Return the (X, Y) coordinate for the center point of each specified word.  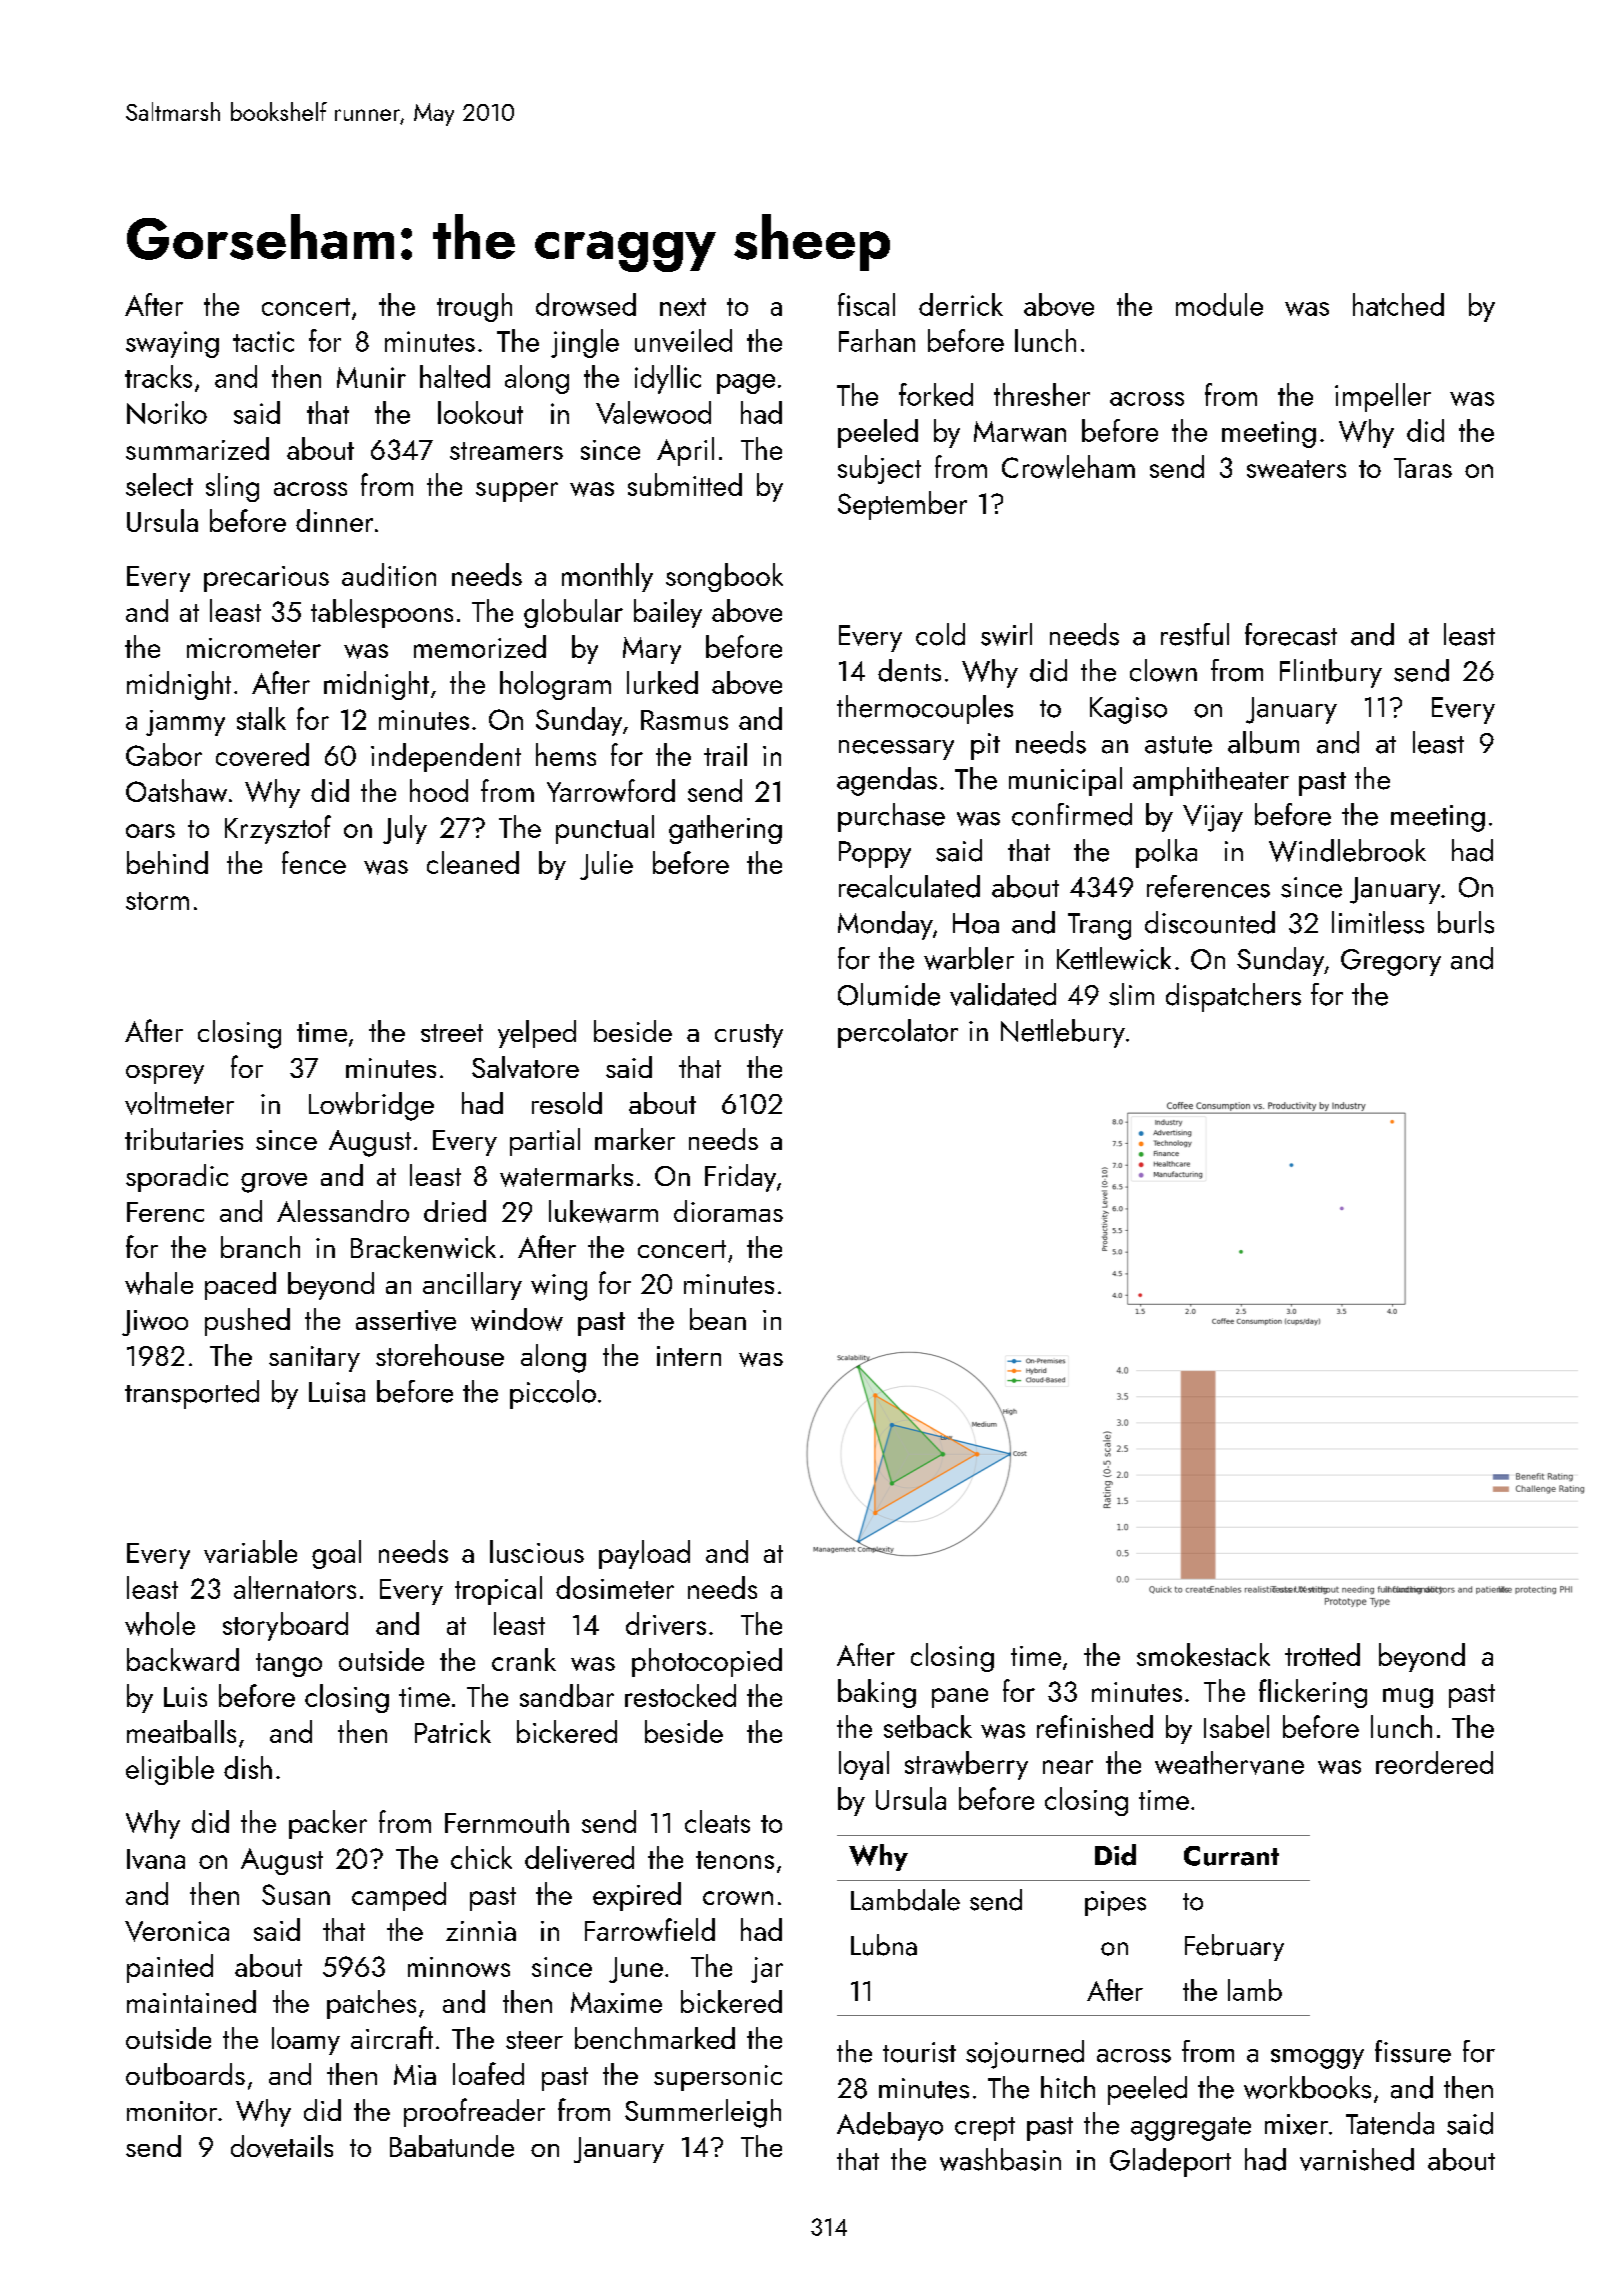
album (1263, 742)
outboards (185, 2074)
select (159, 484)
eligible (170, 1770)
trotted (1322, 1654)
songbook (724, 577)
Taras (1423, 468)
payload (644, 1554)
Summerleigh (703, 2113)
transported (192, 1394)
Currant (1231, 1856)
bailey (668, 613)
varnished (1357, 2159)
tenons (735, 1860)
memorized (480, 646)
